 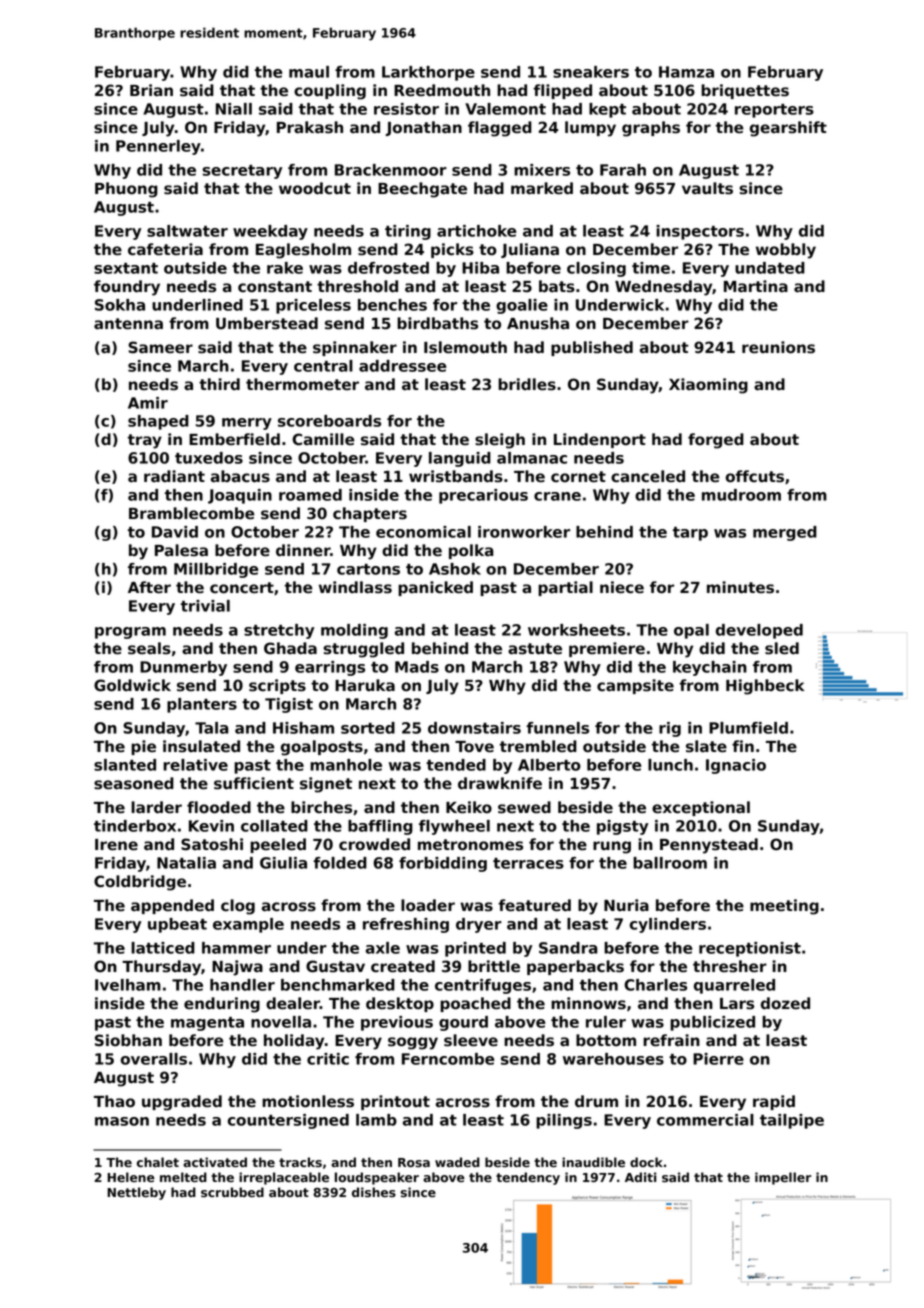 I want to click on Alberto, so click(x=549, y=765).
